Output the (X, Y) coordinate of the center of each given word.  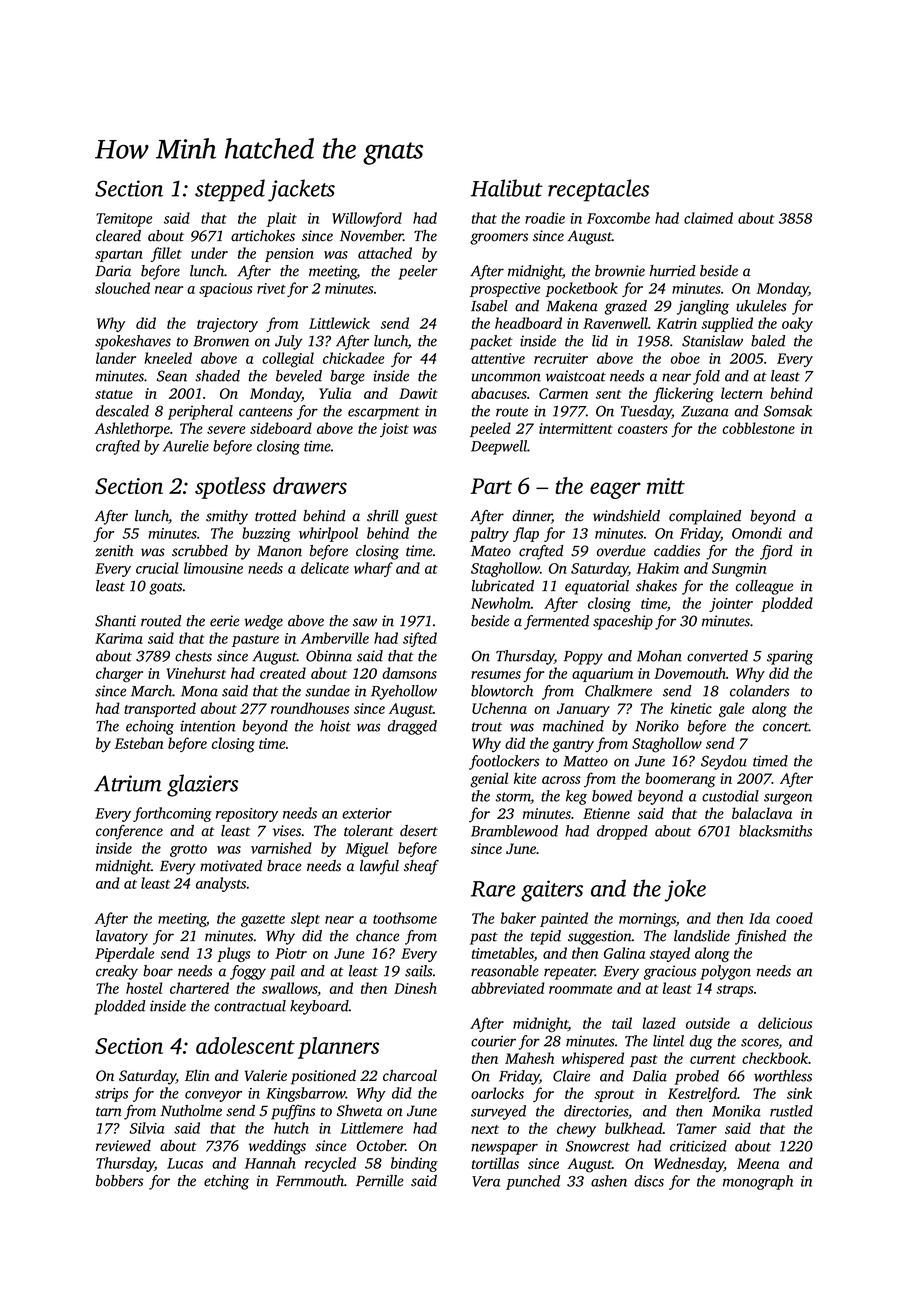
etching (226, 1182)
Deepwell (499, 447)
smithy (227, 517)
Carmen (563, 393)
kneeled (168, 358)
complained (705, 517)
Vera (486, 1181)
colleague (764, 587)
